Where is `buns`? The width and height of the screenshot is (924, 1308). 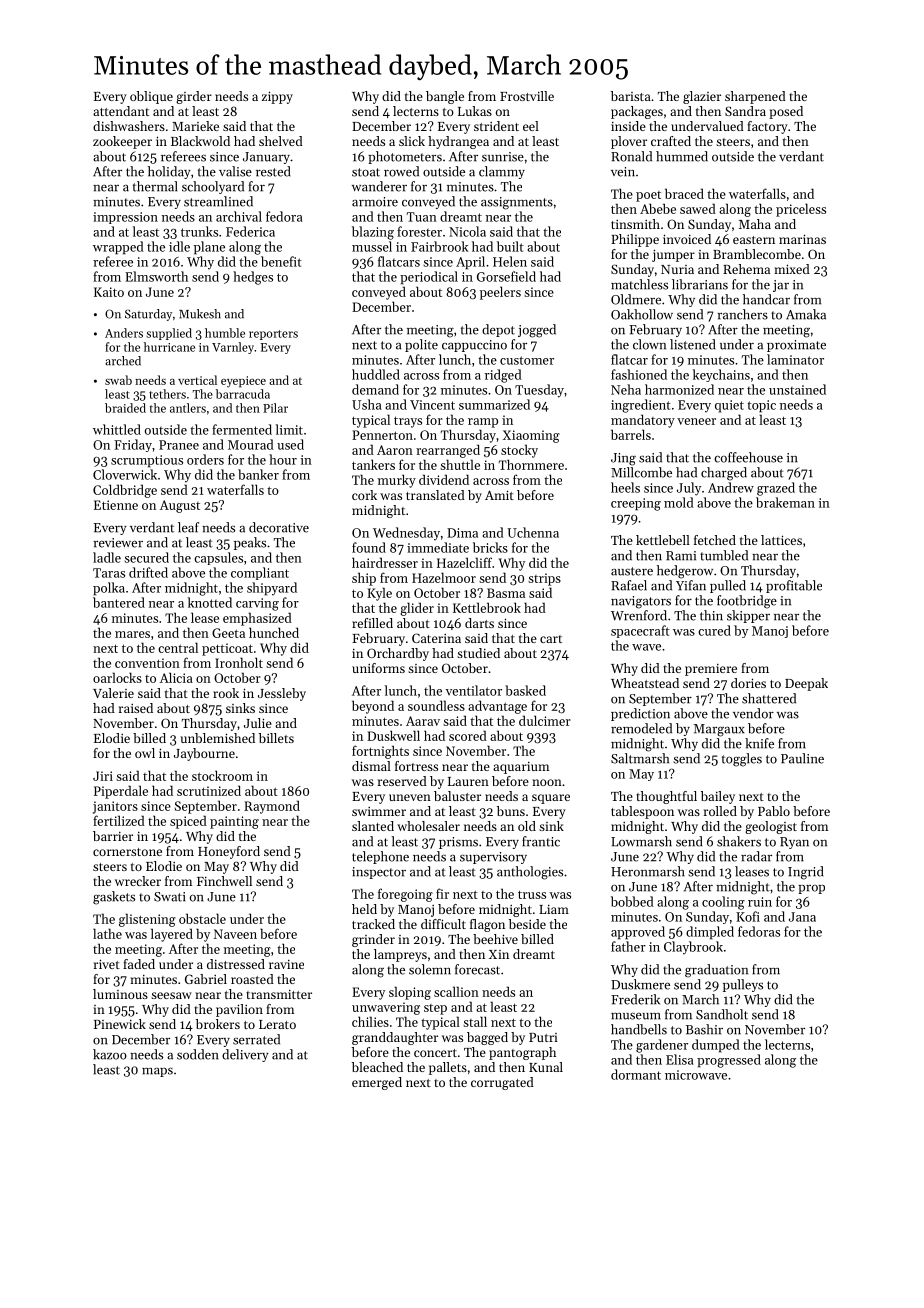 buns is located at coordinates (511, 811).
